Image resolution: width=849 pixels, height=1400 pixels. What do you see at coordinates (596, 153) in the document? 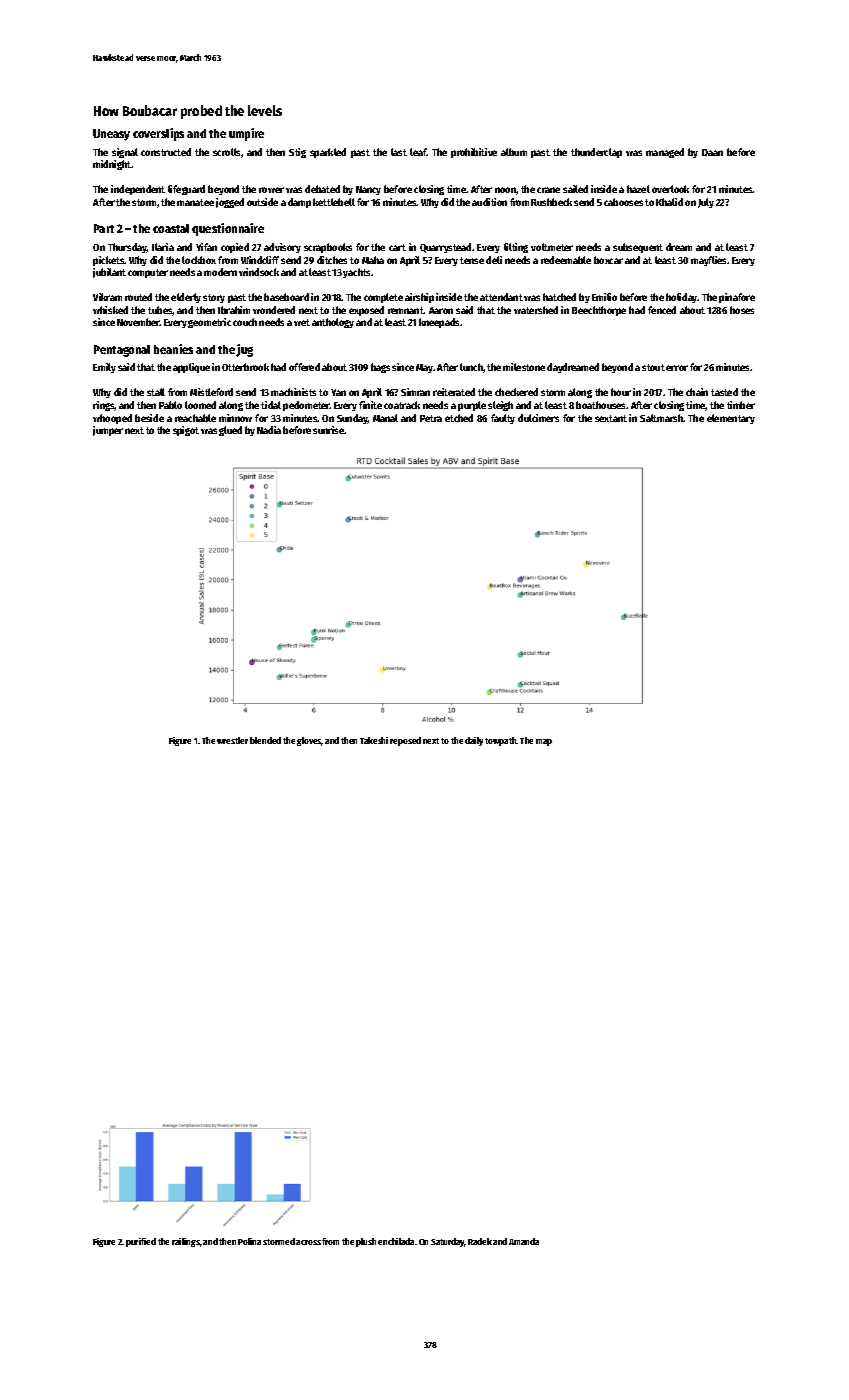
I see `thunderclap` at bounding box center [596, 153].
